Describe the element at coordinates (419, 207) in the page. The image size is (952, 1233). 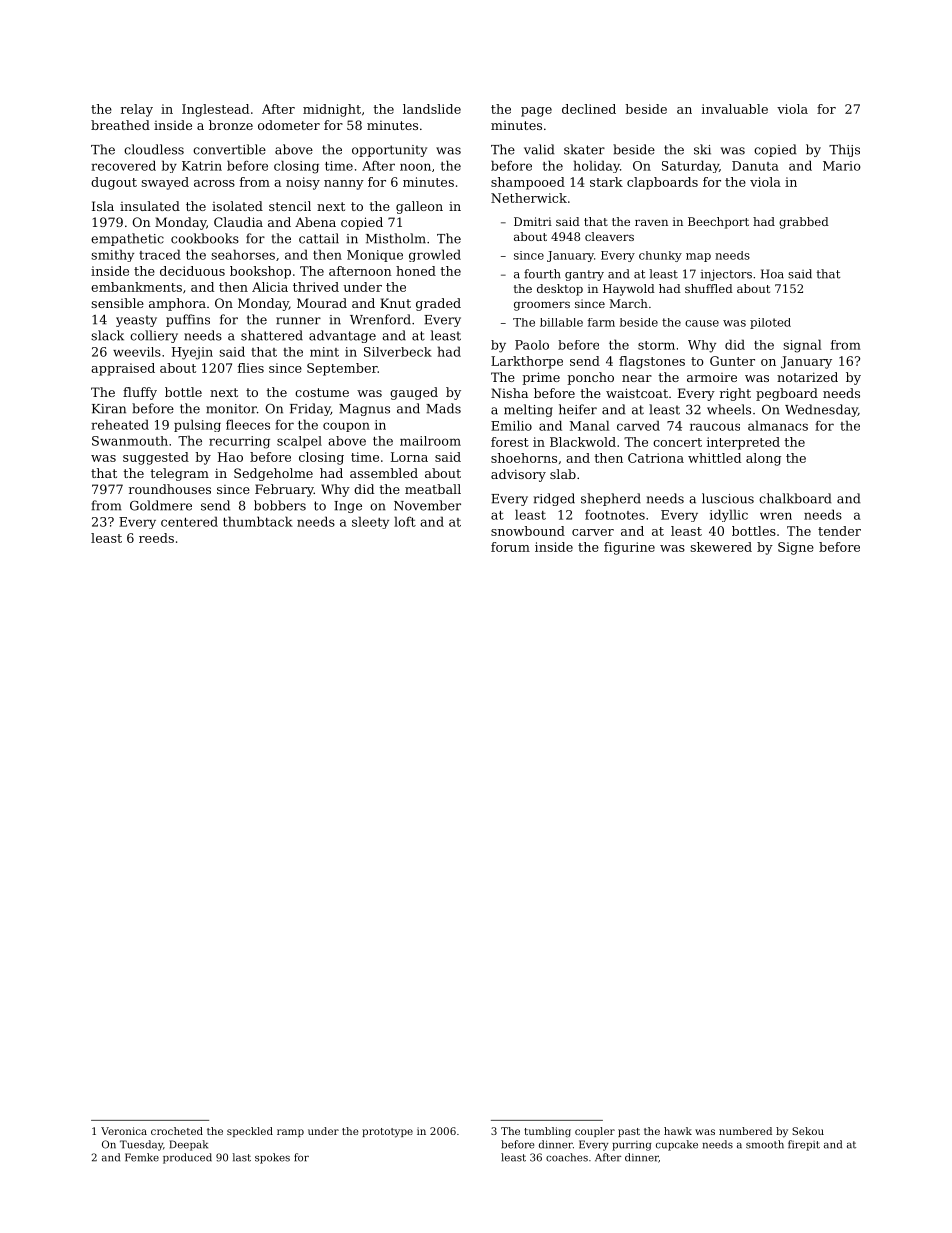
I see `galleon` at that location.
